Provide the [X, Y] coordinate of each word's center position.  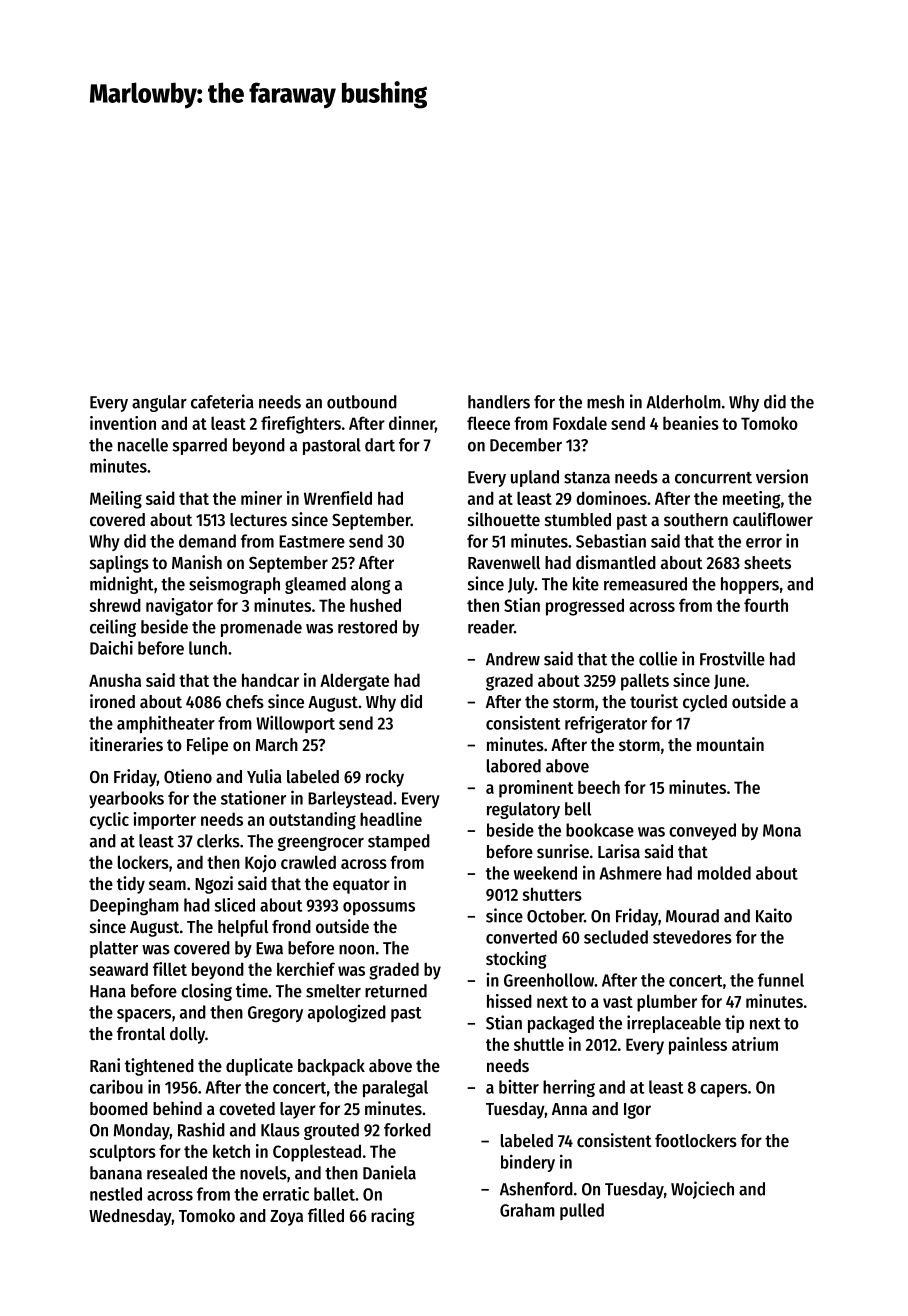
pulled [582, 1211]
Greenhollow [549, 980]
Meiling [116, 500]
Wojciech [702, 1190]
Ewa [269, 948]
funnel [781, 980]
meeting [752, 500]
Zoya [286, 1218]
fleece [488, 423]
